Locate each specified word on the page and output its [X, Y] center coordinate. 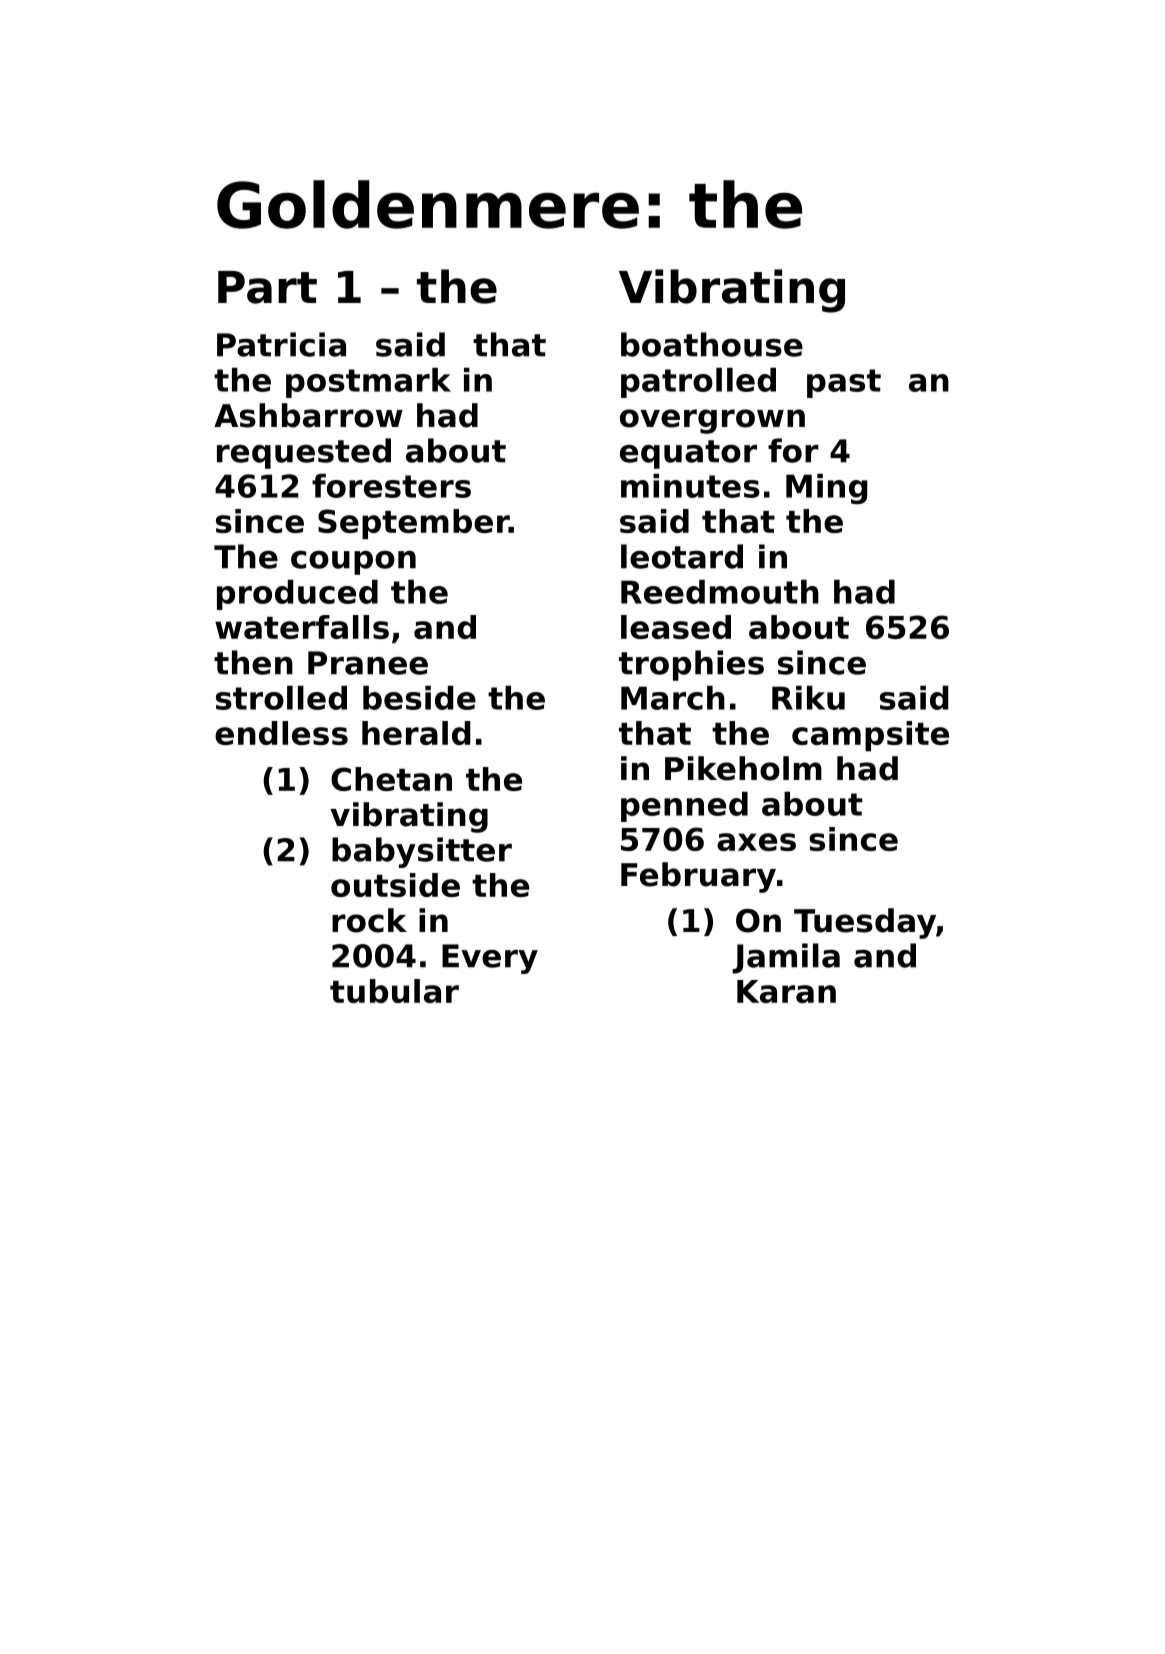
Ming [826, 488]
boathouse [712, 344]
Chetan [391, 779]
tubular [394, 991]
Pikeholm [743, 768]
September [413, 524]
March [673, 697]
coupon [353, 563]
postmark [368, 382]
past [844, 383]
